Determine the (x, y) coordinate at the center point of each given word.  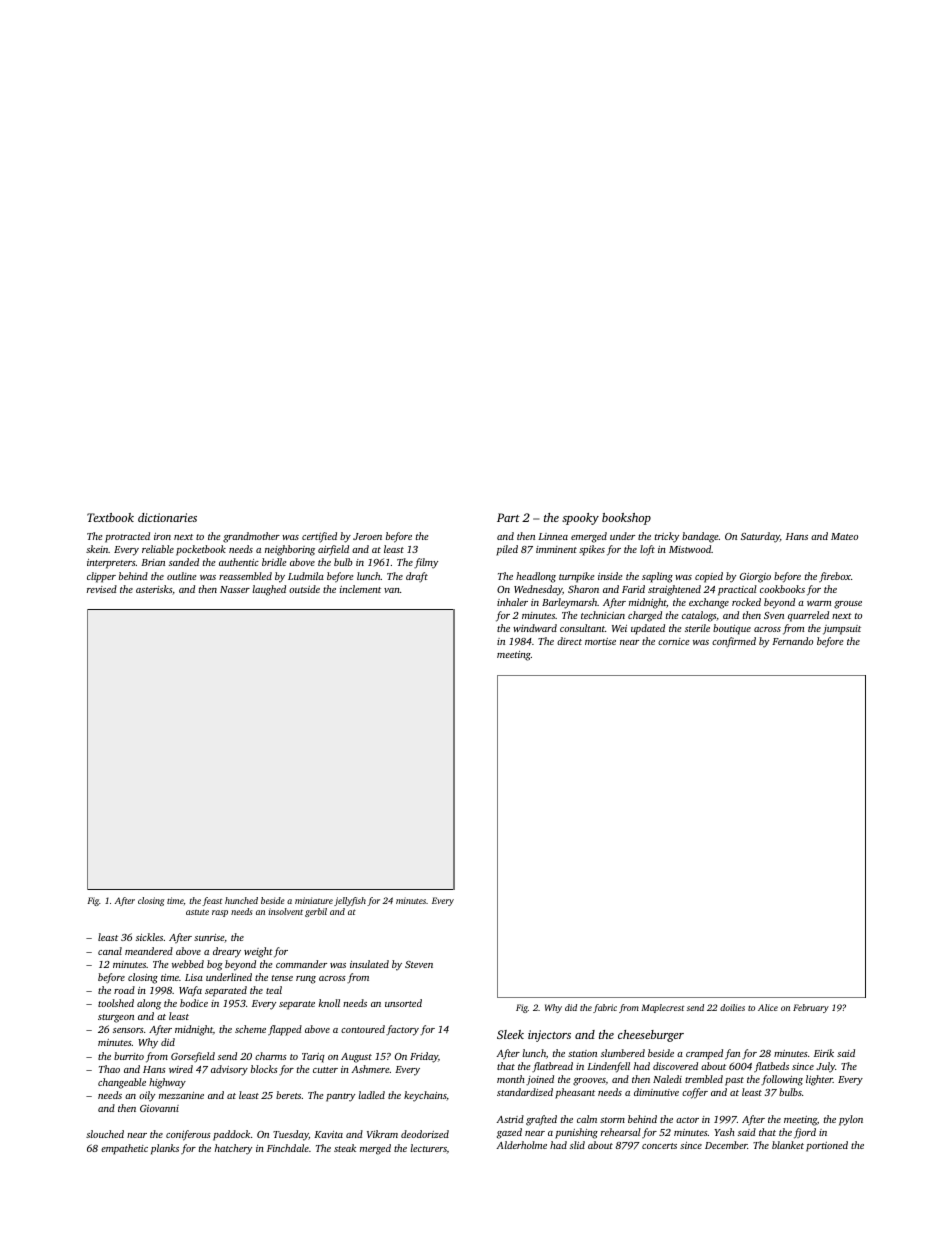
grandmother (251, 537)
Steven (419, 964)
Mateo (844, 536)
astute (197, 912)
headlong (536, 577)
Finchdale (288, 1148)
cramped (704, 1054)
